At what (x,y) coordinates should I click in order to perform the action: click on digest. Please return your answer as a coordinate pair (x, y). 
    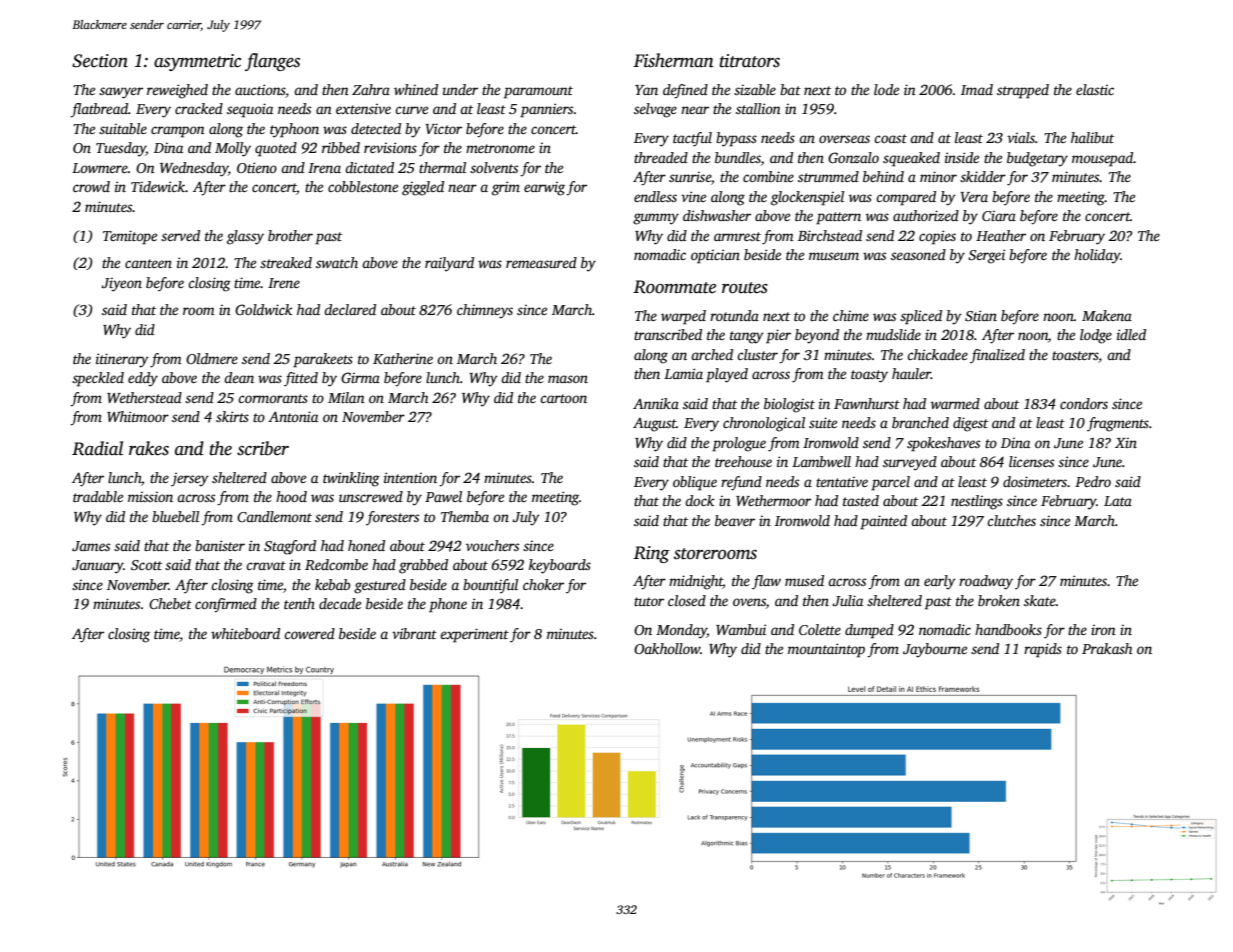
    Looking at the image, I should click on (970, 424).
